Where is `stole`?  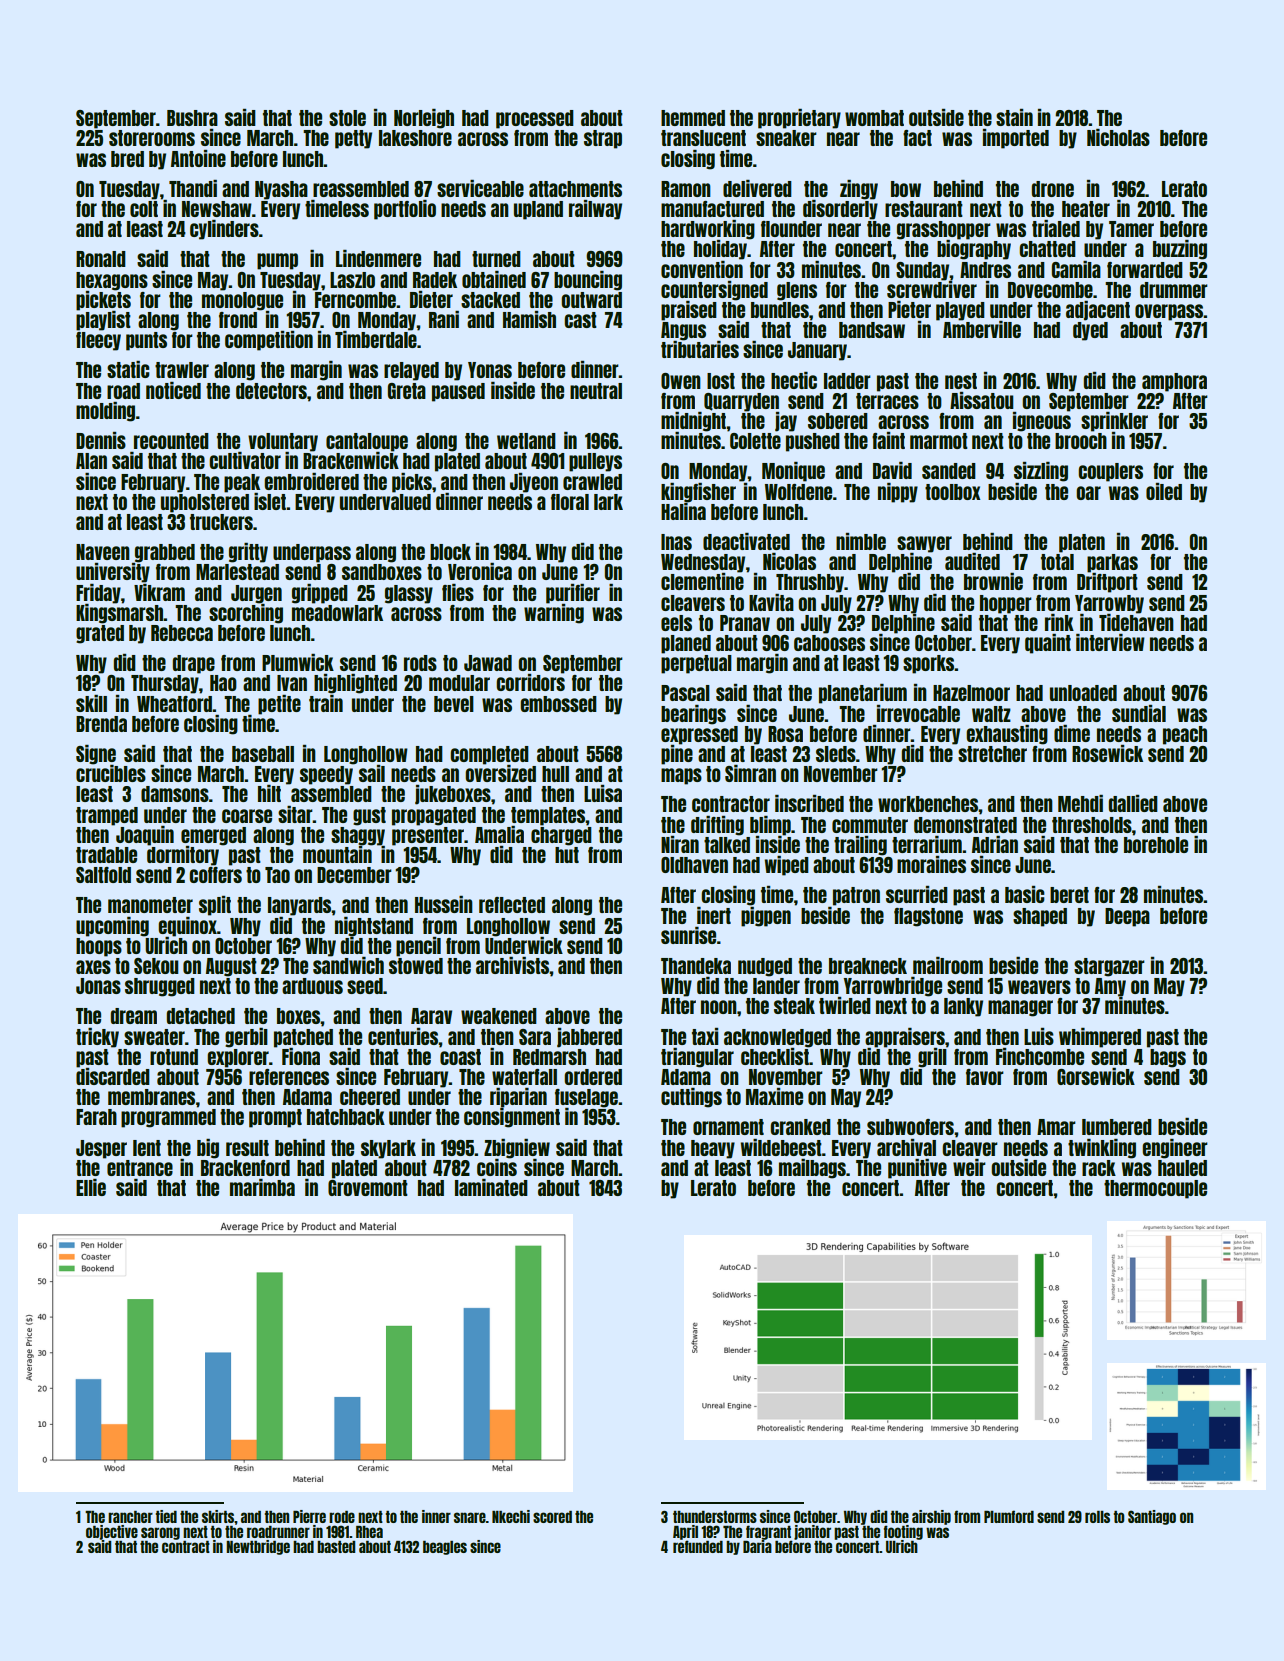 stole is located at coordinates (347, 118).
